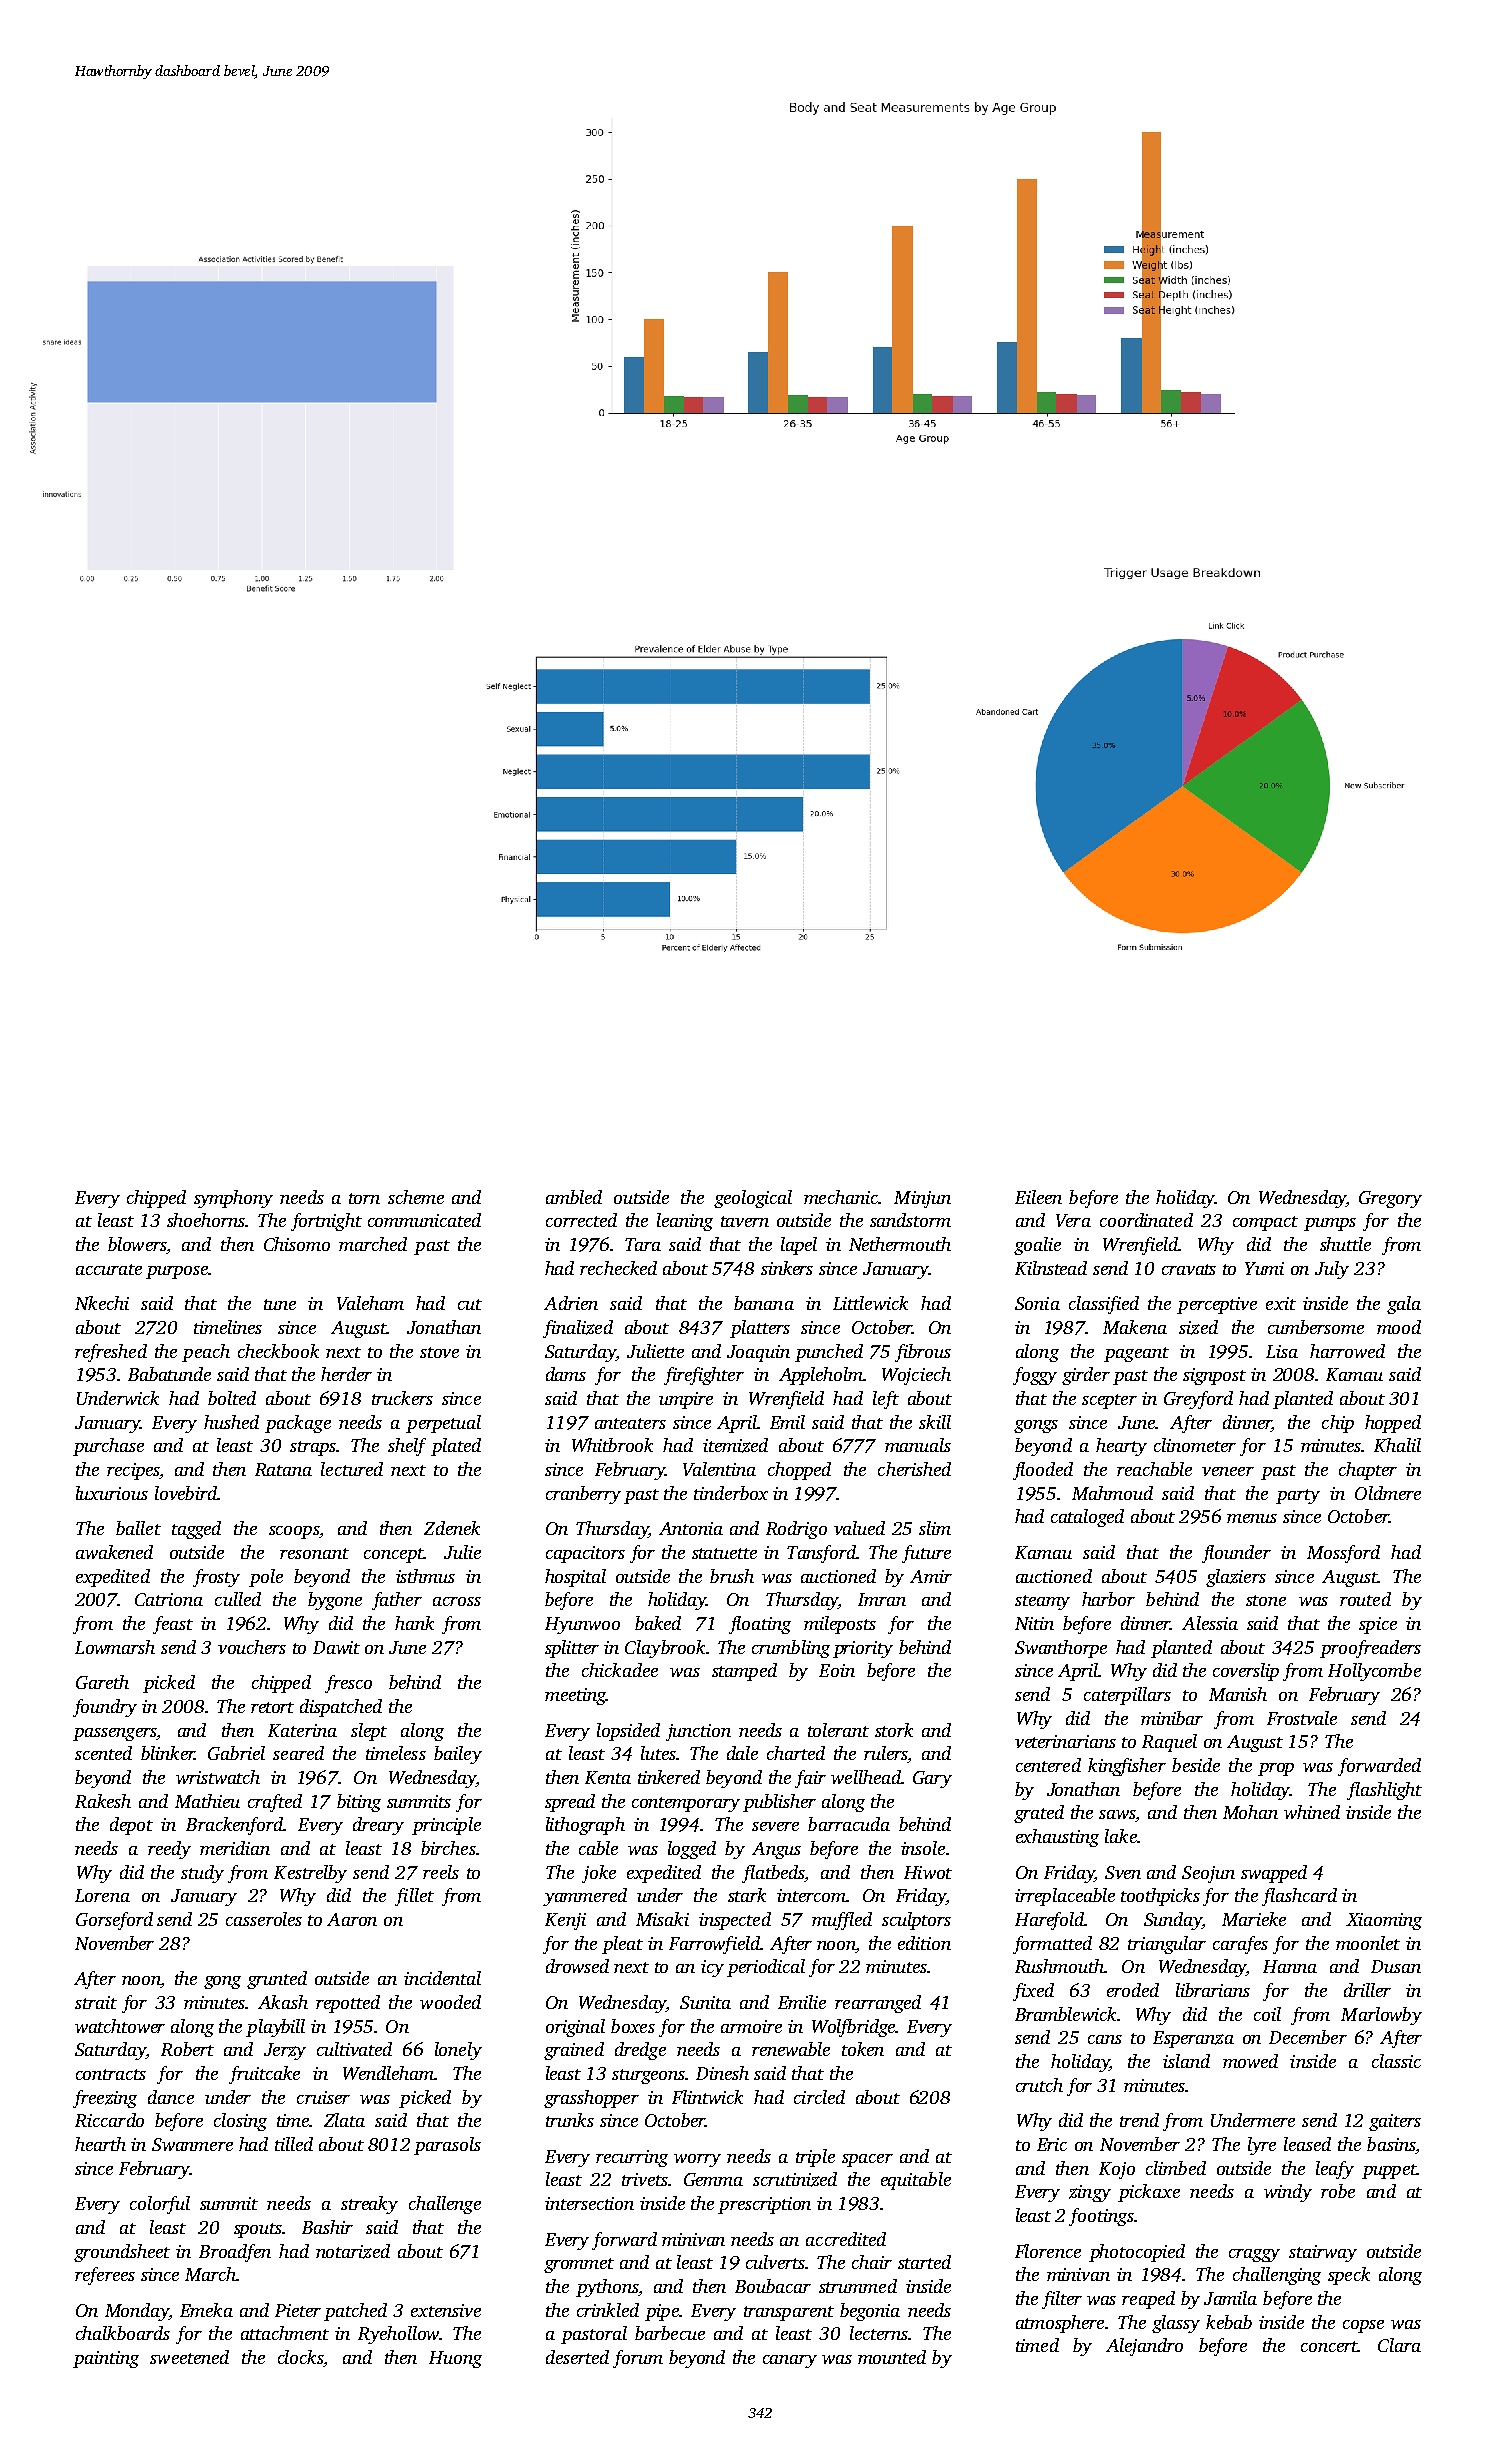  I want to click on Eileen, so click(1038, 1197).
